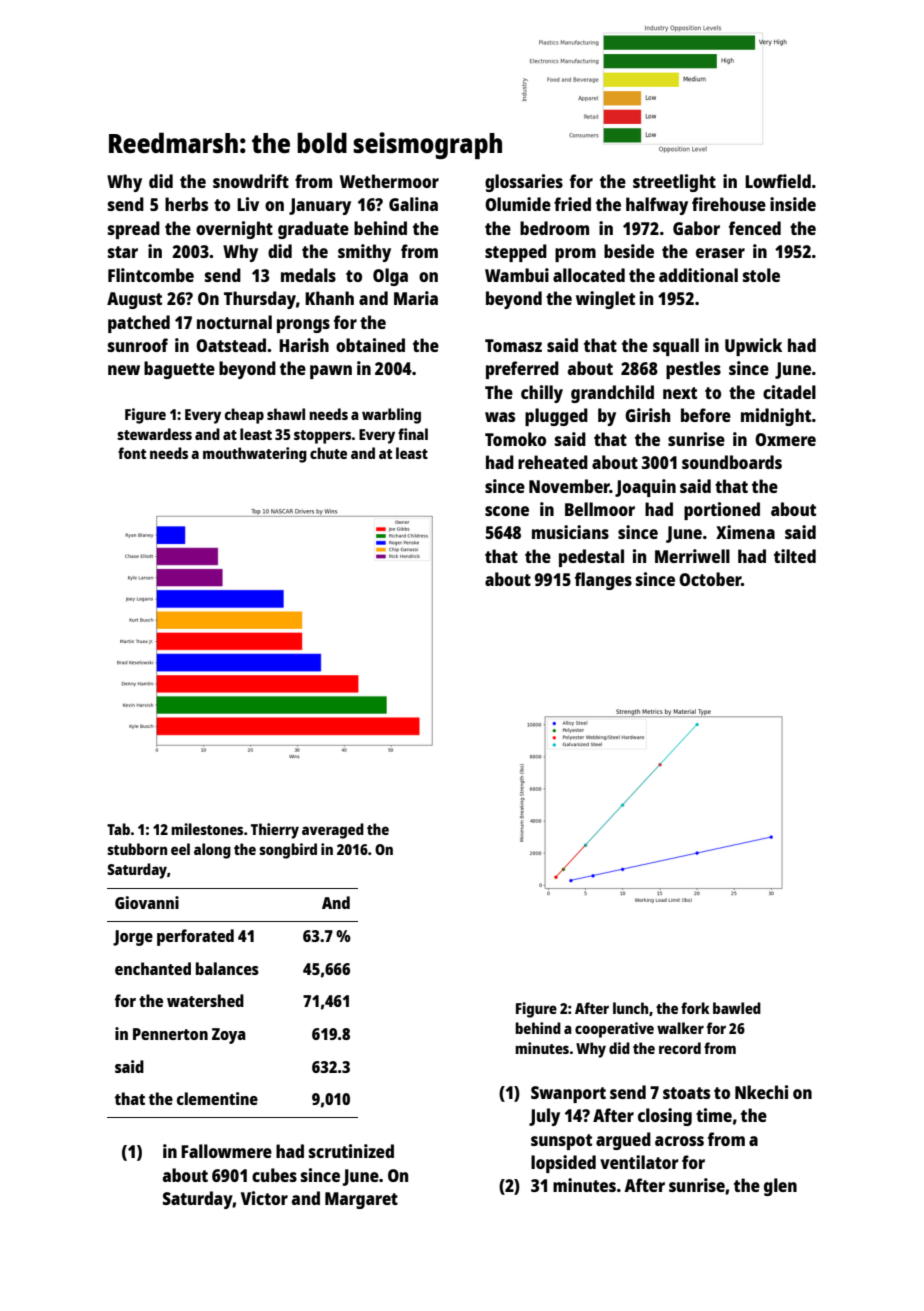 This screenshot has height=1311, width=924. I want to click on Merriwell, so click(692, 556).
